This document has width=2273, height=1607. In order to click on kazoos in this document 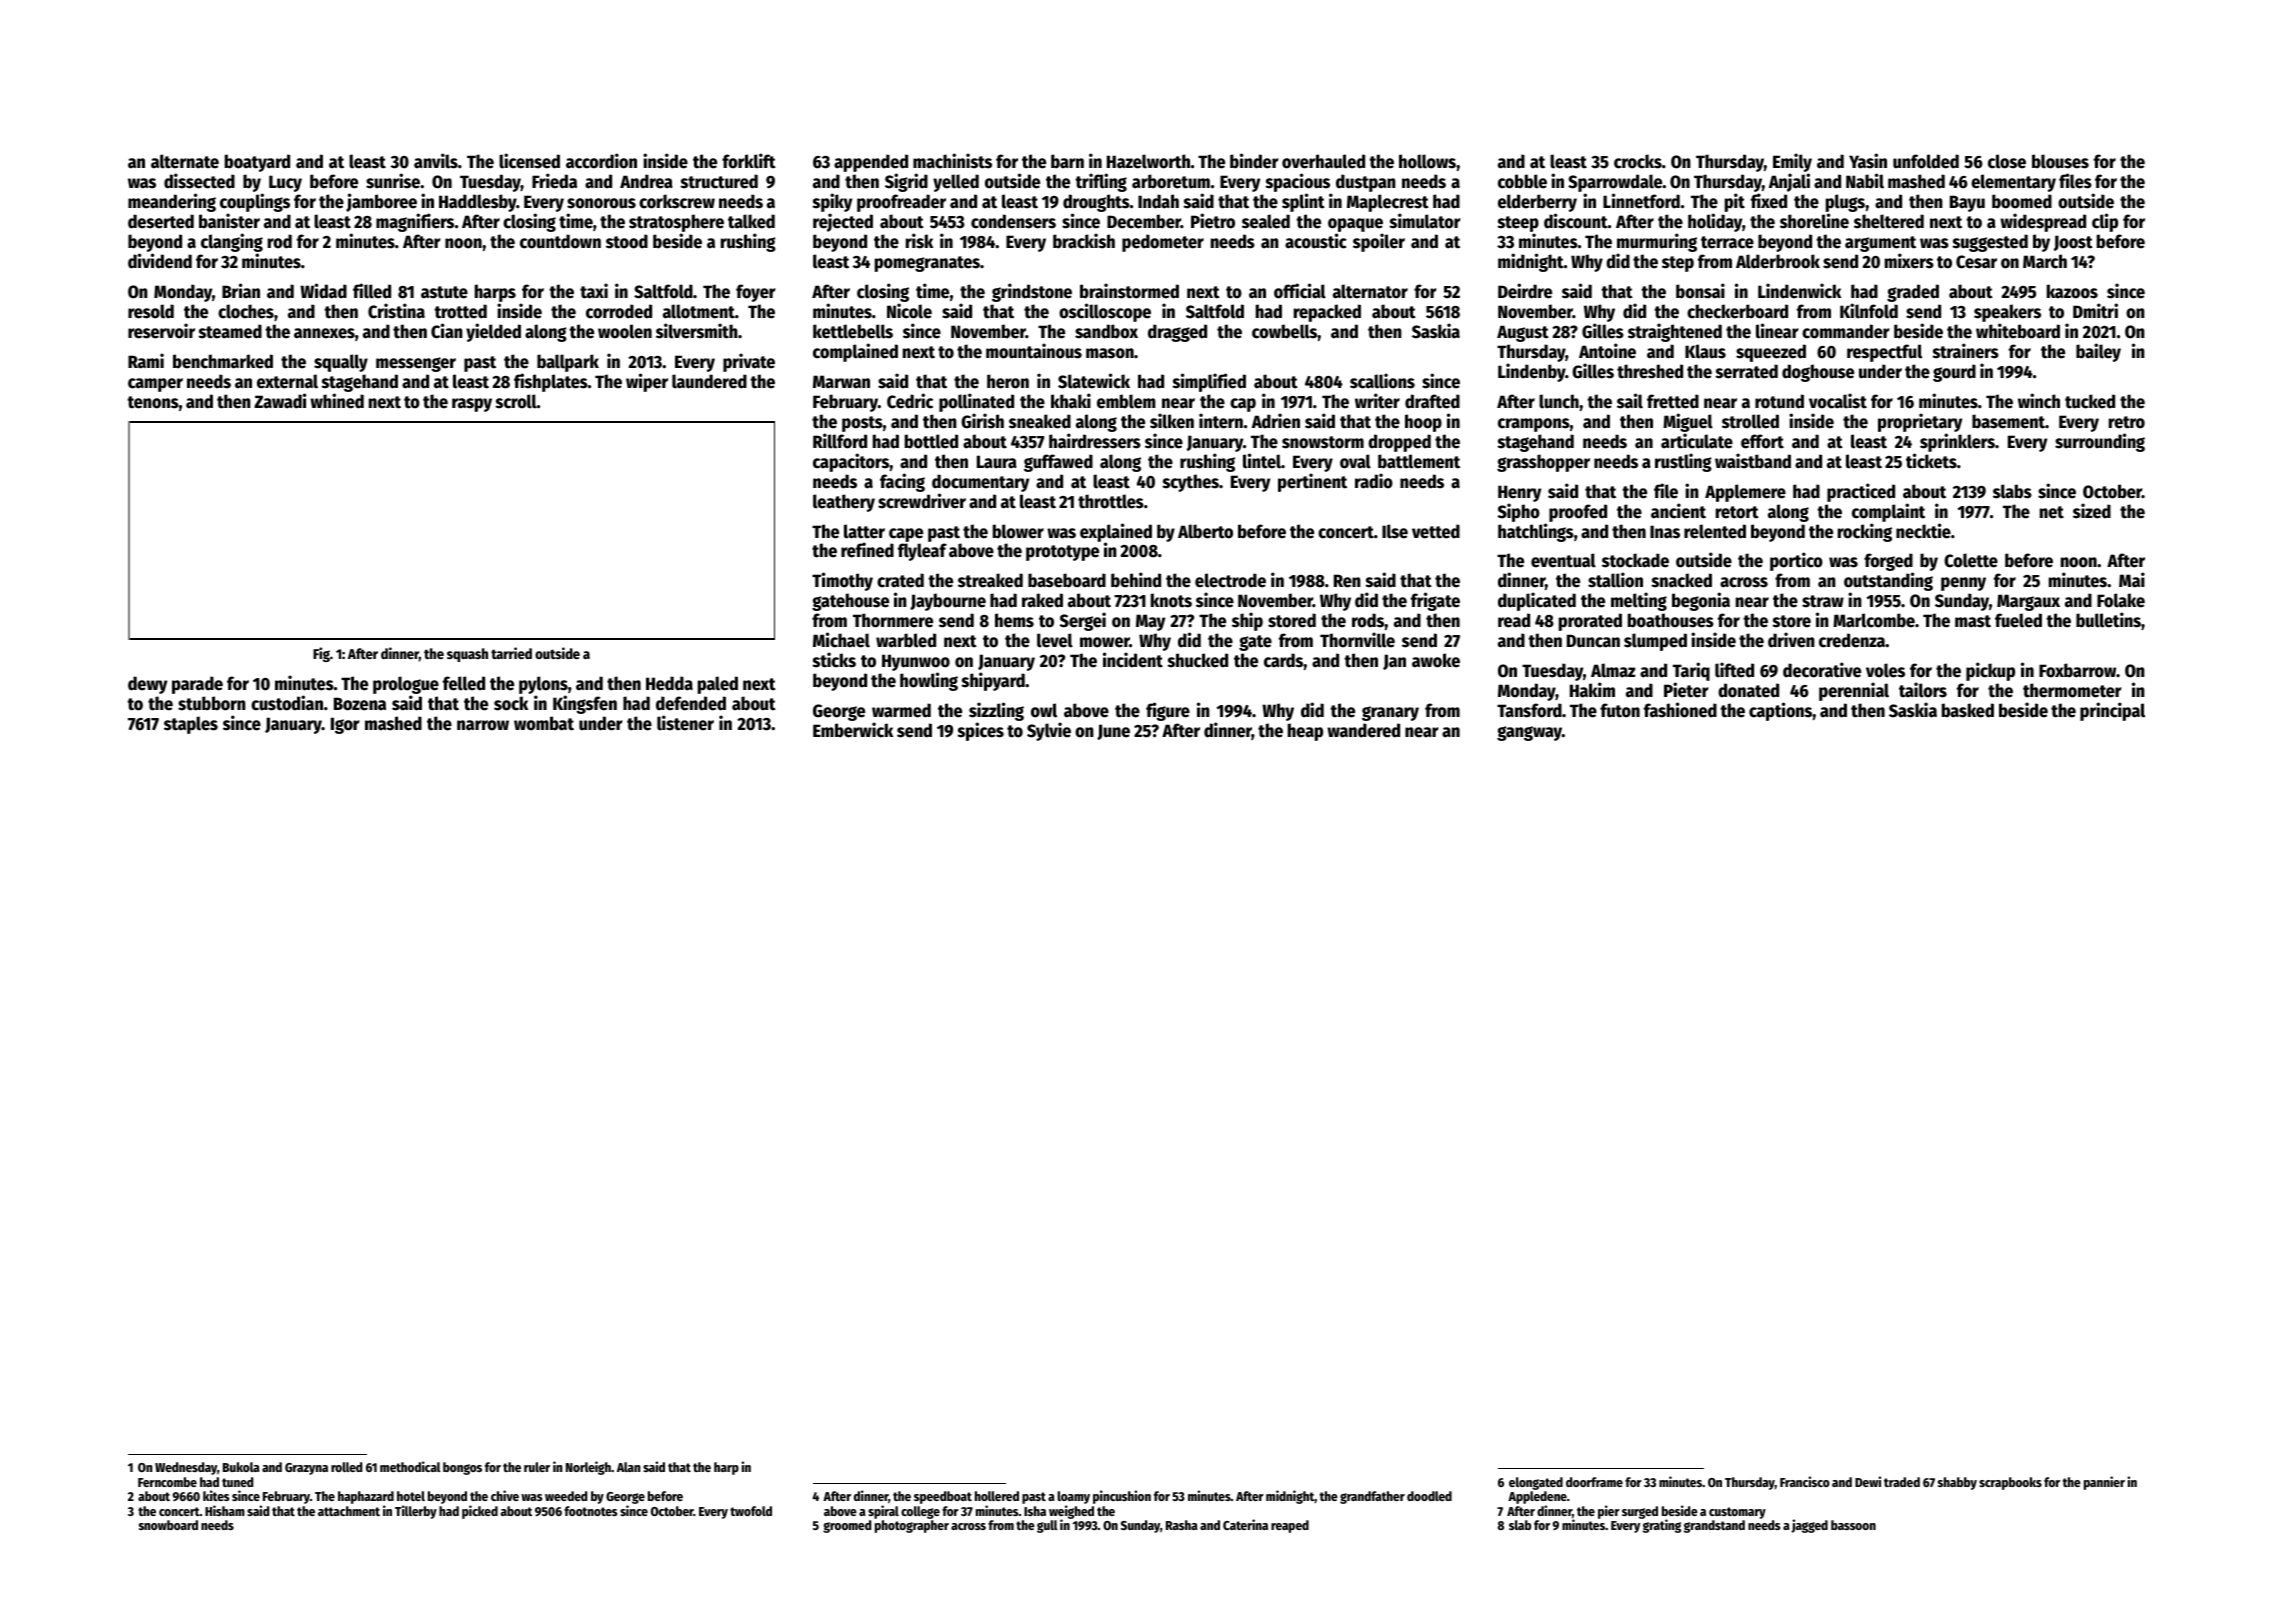, I will do `click(2072, 291)`.
